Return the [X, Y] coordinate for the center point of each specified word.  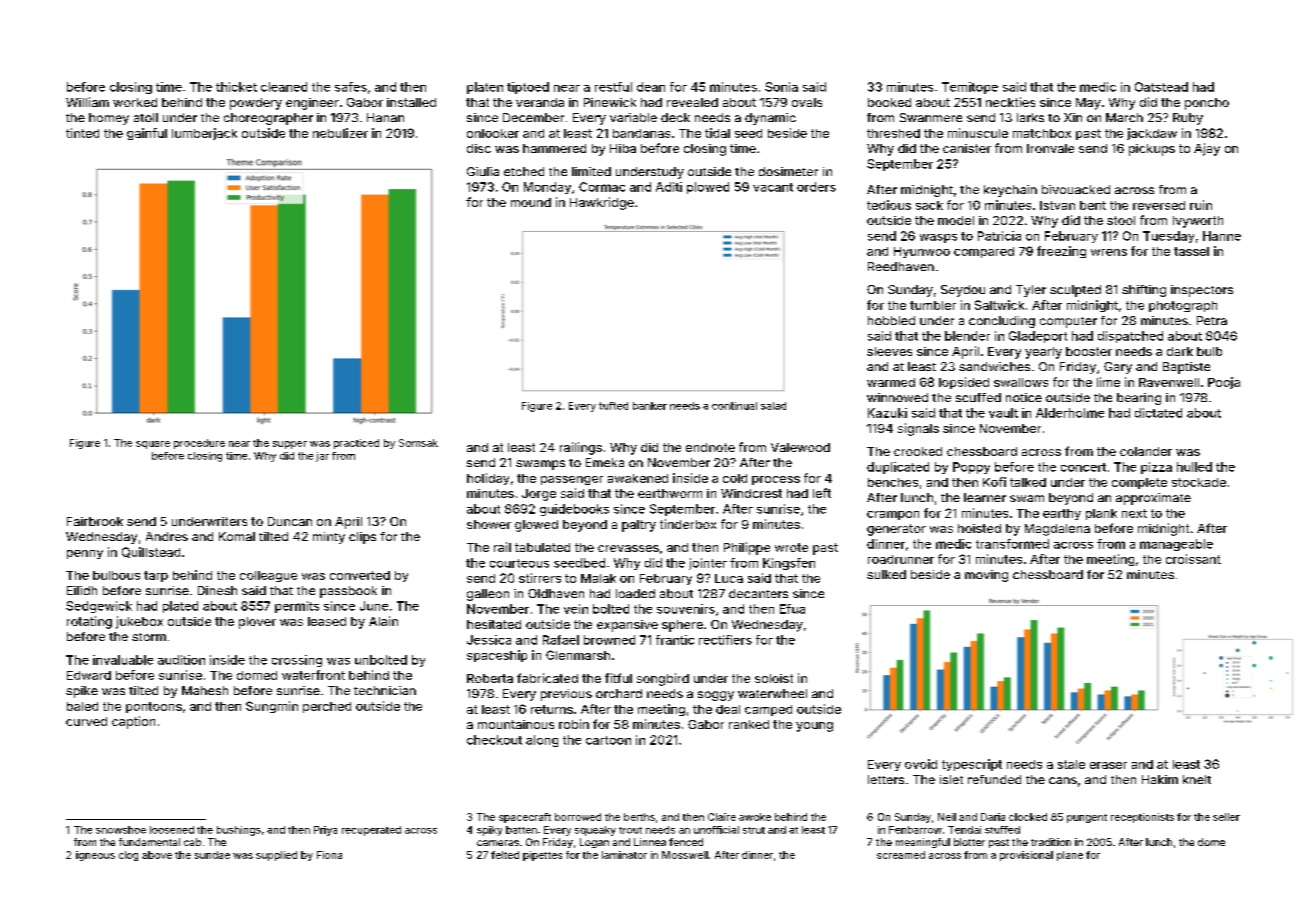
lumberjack [204, 134]
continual [734, 406]
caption [133, 722]
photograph [1183, 306]
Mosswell [685, 855]
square [153, 445]
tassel [1191, 251]
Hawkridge [602, 203]
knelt [1197, 779]
